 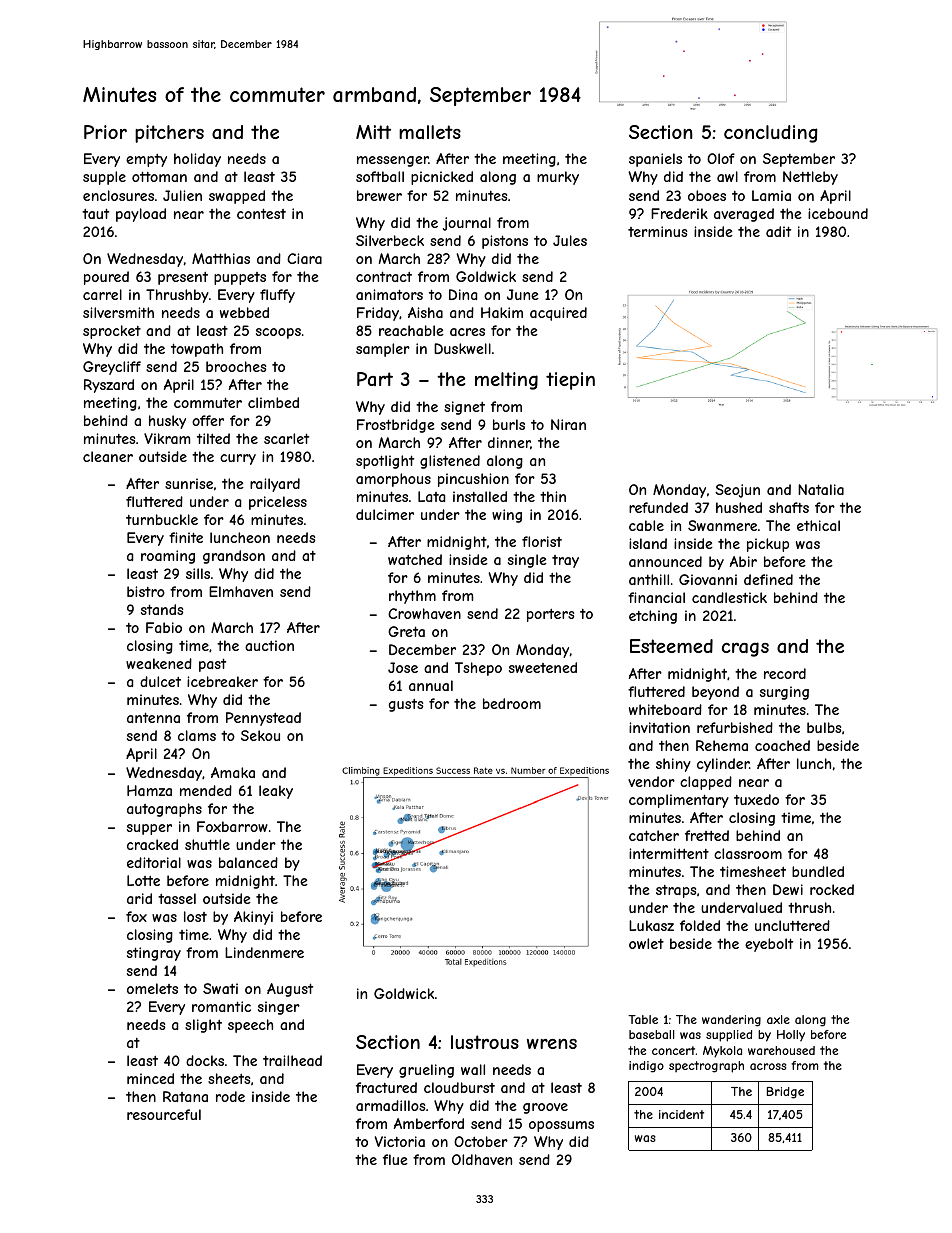 I want to click on minced, so click(x=150, y=1078).
